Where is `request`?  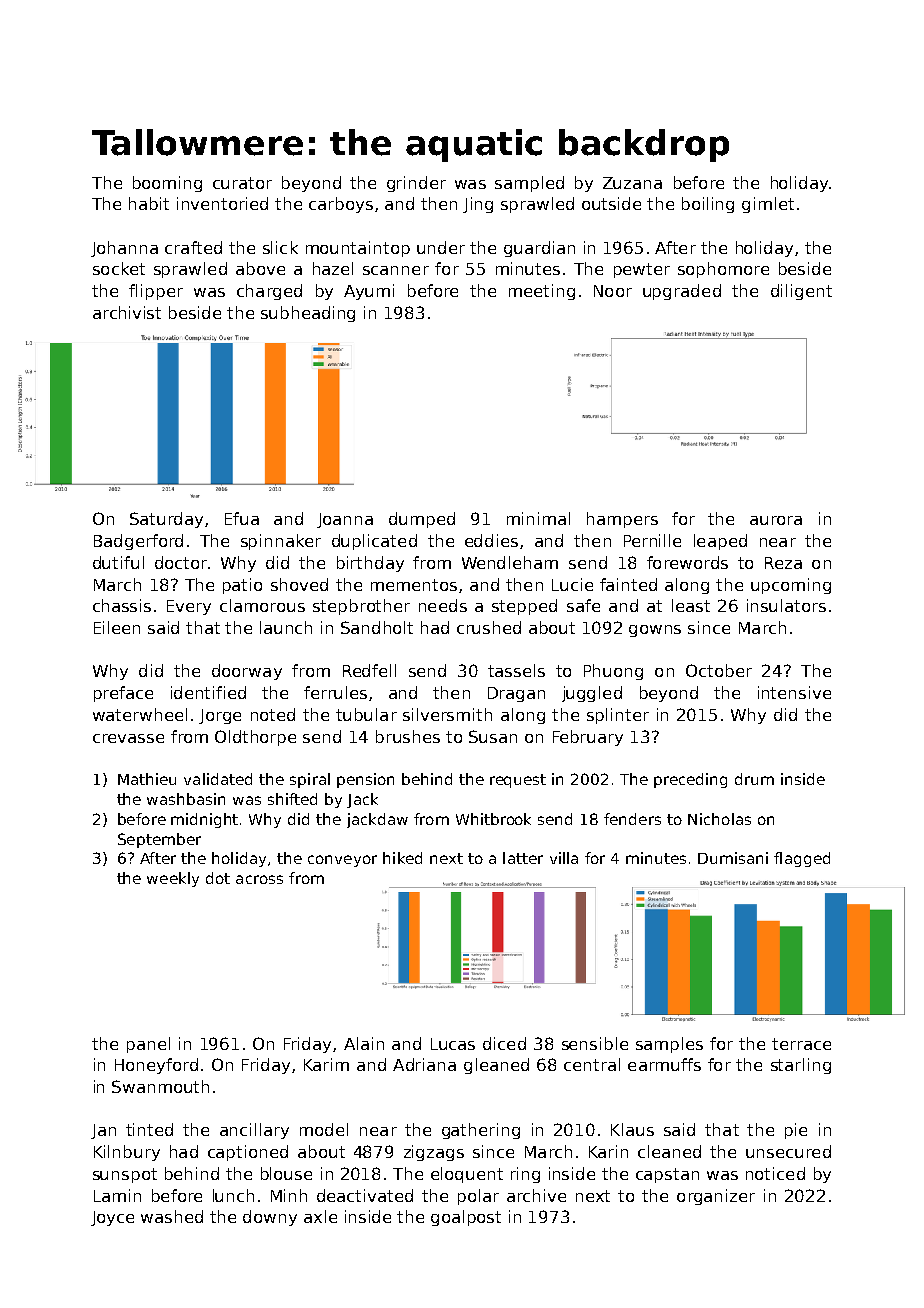
request is located at coordinates (518, 781).
